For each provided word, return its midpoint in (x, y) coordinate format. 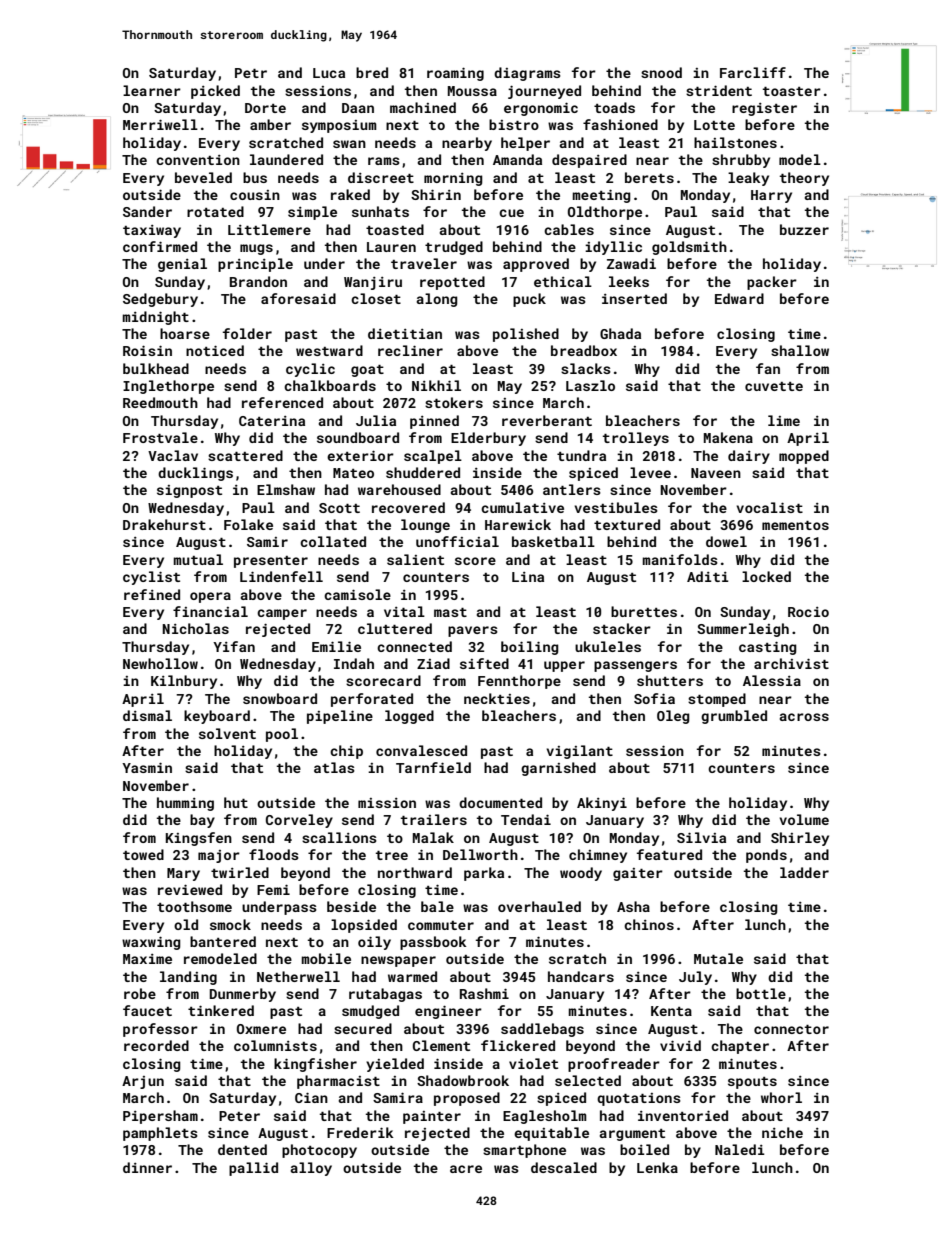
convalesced (421, 750)
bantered (223, 941)
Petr (251, 73)
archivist (791, 663)
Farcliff (753, 72)
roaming (455, 74)
